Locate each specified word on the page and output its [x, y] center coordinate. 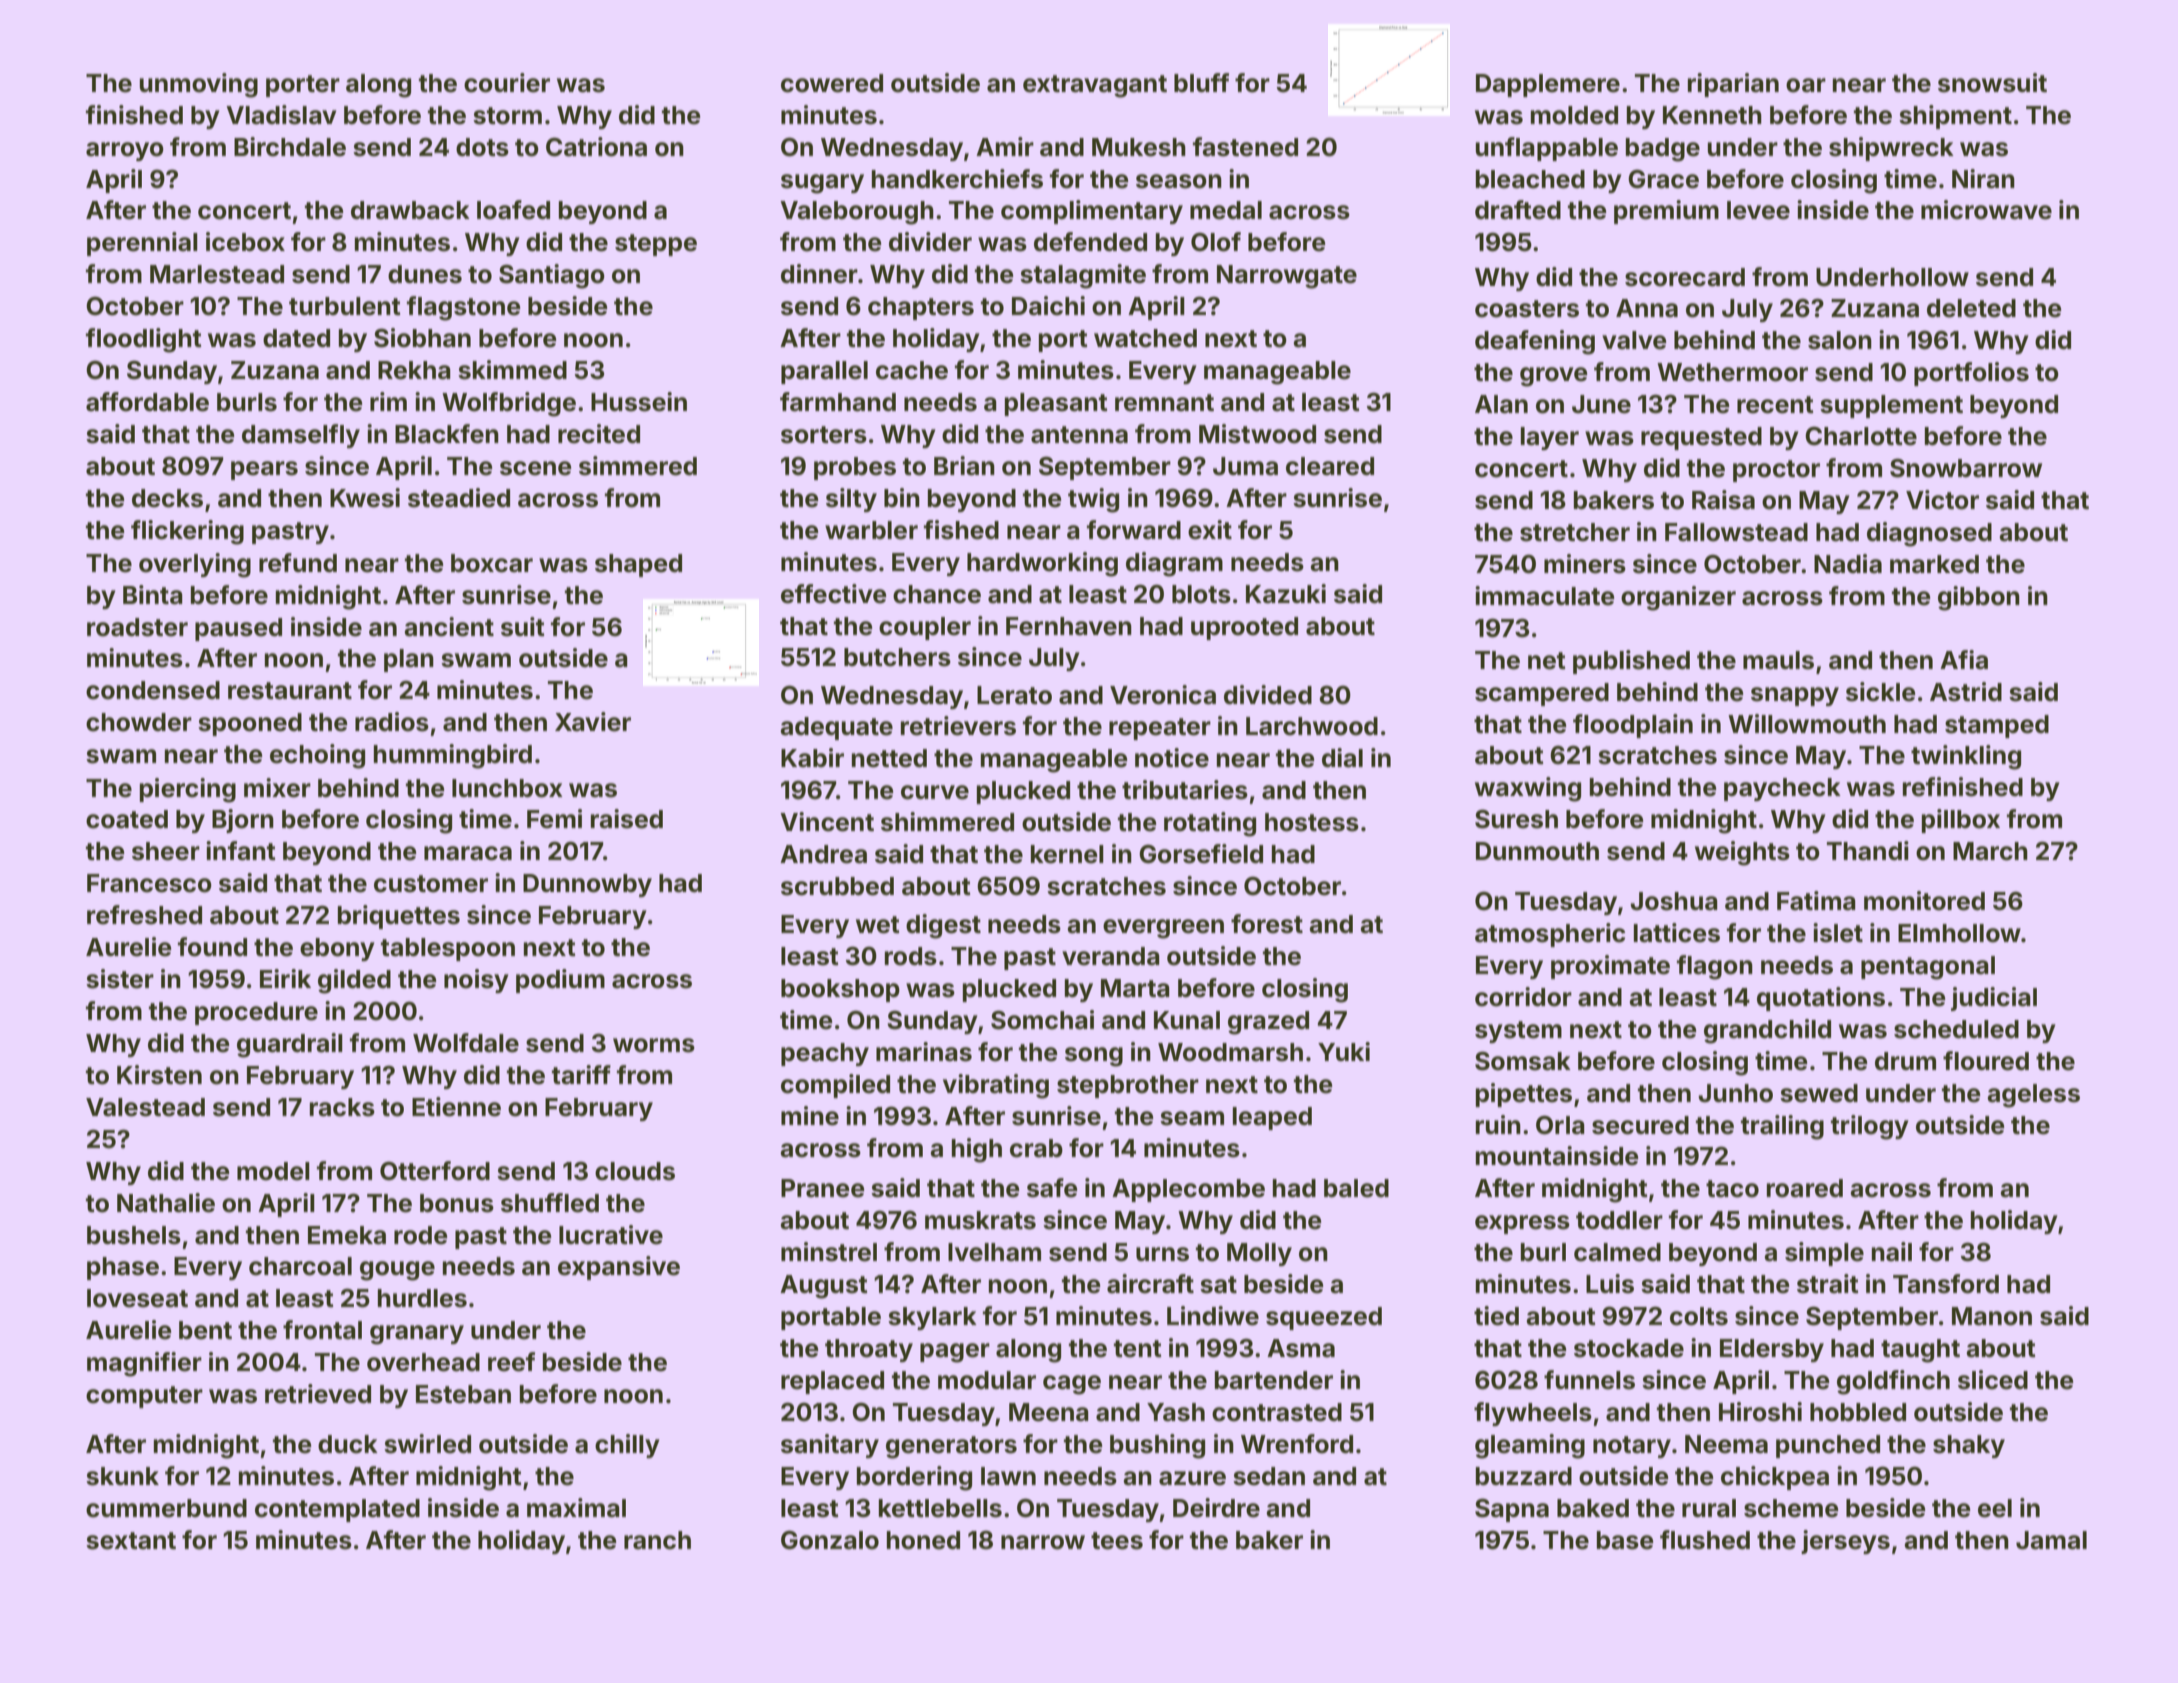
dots [482, 147]
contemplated [337, 1510]
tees [1117, 1541]
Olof [1216, 242]
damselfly [301, 436]
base [1625, 1540]
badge [1663, 150]
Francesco [149, 883]
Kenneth [1712, 115]
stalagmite [1083, 276]
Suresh [1516, 819]
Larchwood [1312, 726]
